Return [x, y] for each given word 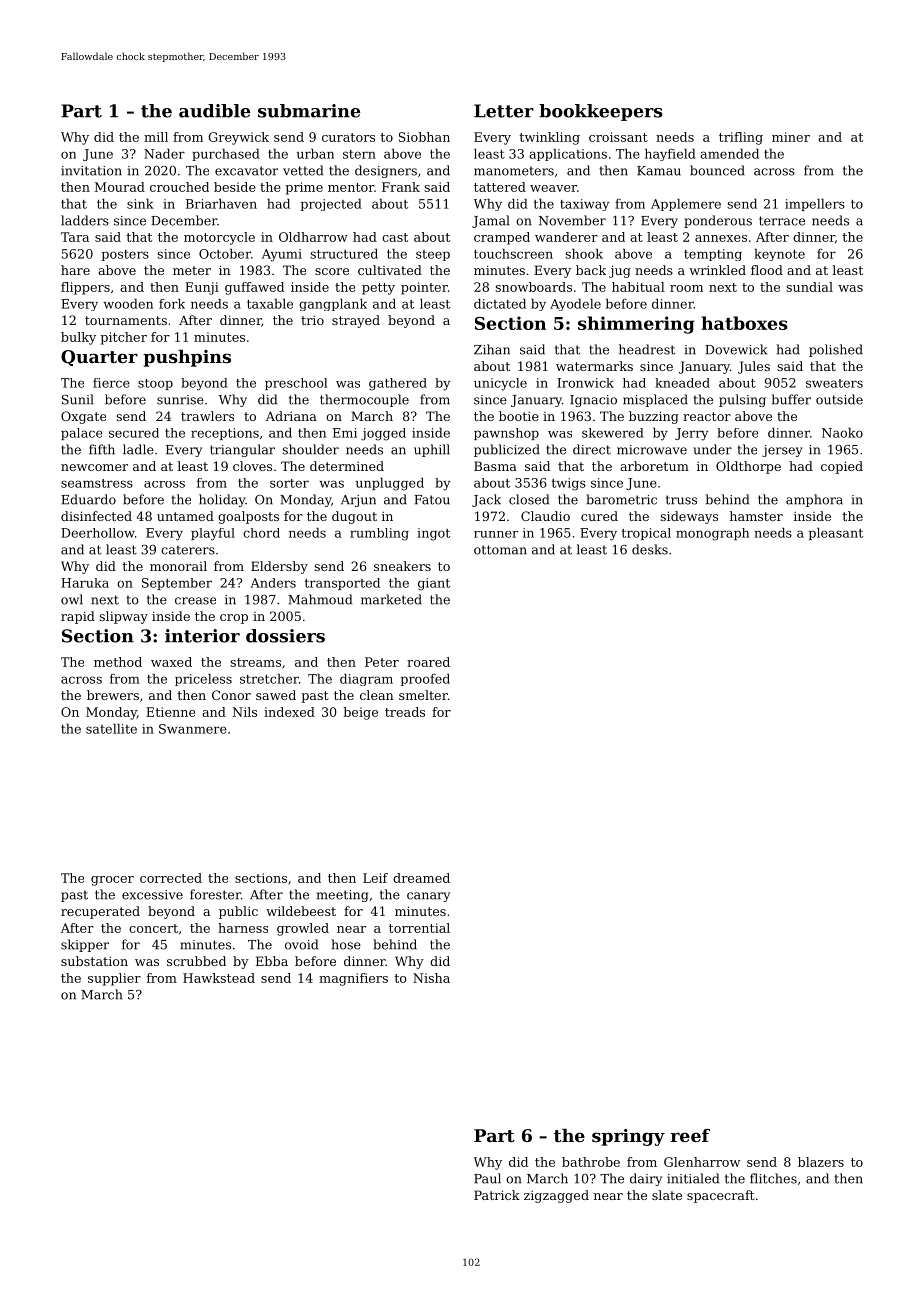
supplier [114, 979]
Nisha [431, 978]
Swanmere [193, 729]
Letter [504, 111]
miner [791, 137]
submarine [309, 111]
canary [428, 897]
